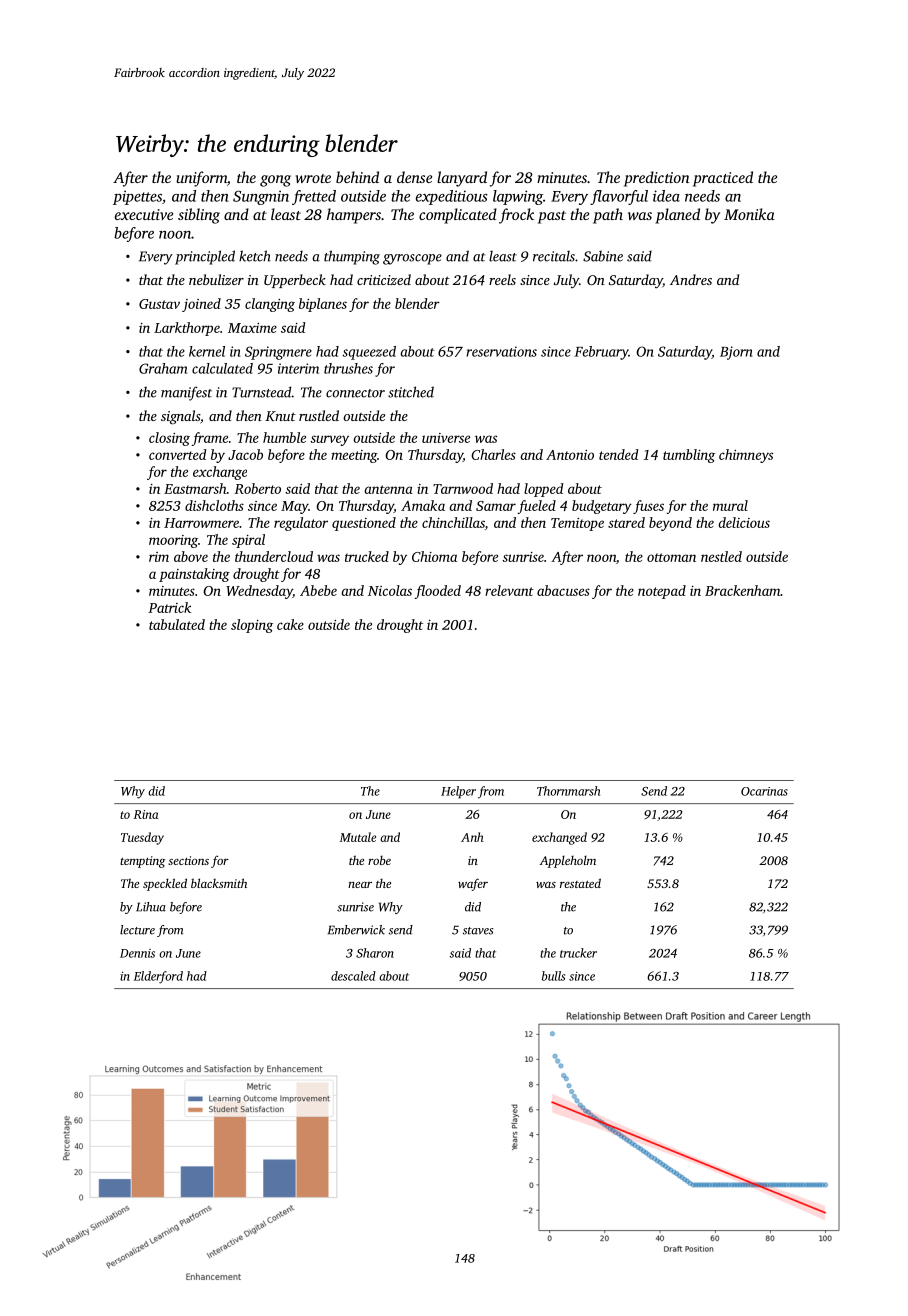 The width and height of the screenshot is (908, 1316). What do you see at coordinates (736, 353) in the screenshot?
I see `Bjorn` at bounding box center [736, 353].
